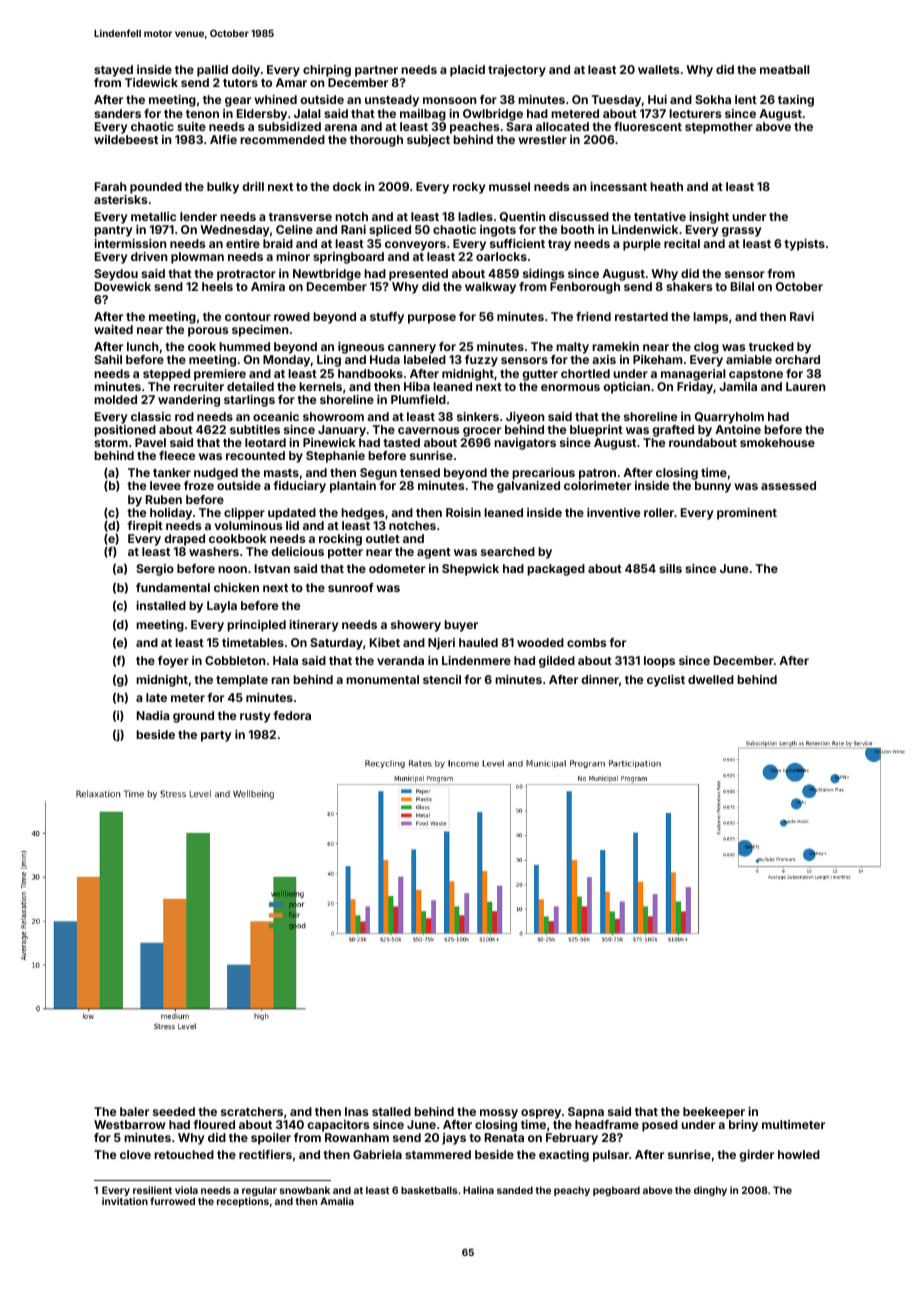 The width and height of the page is (924, 1308). I want to click on Sapna, so click(586, 1113).
